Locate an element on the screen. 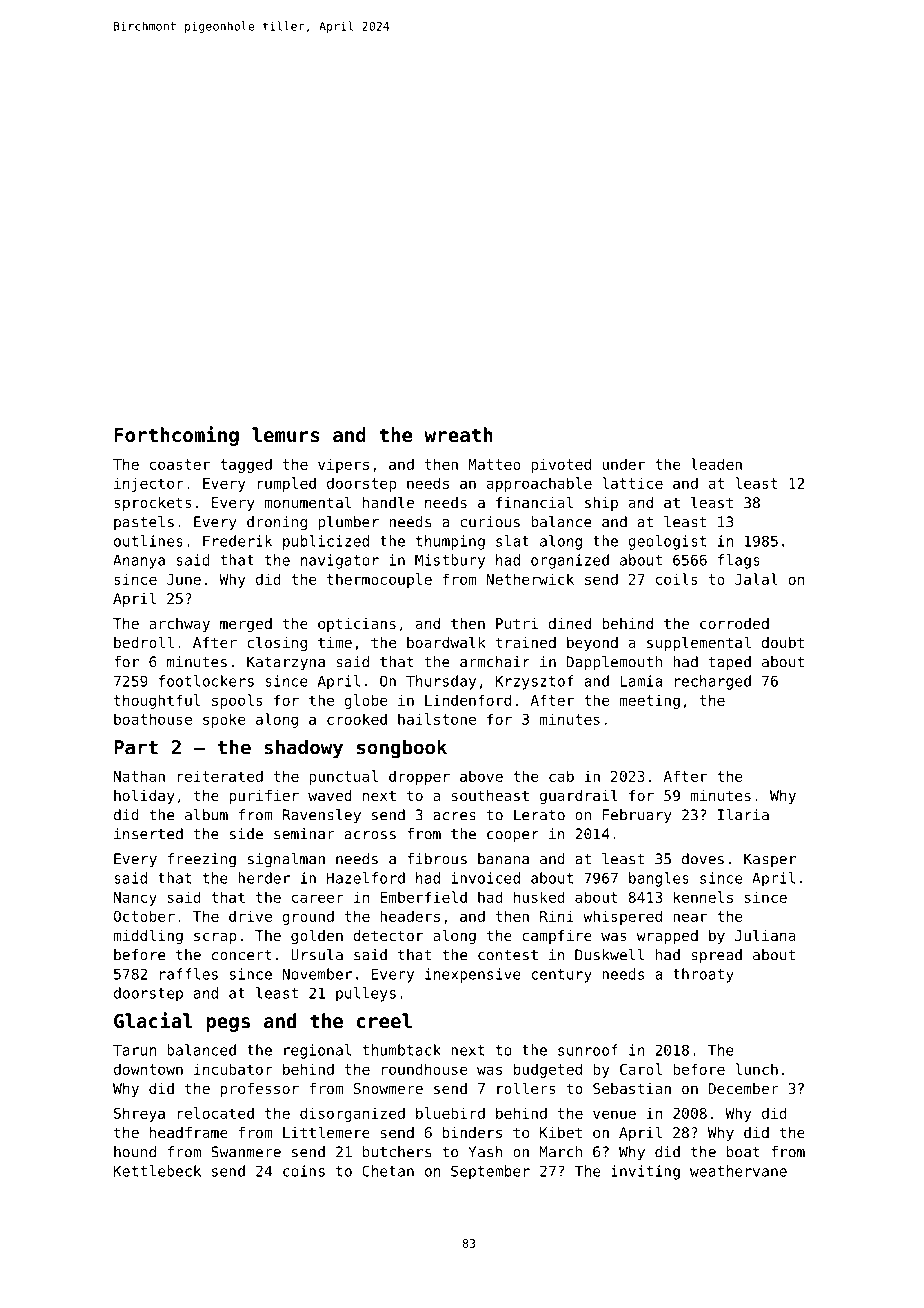  Ilaria is located at coordinates (743, 815).
